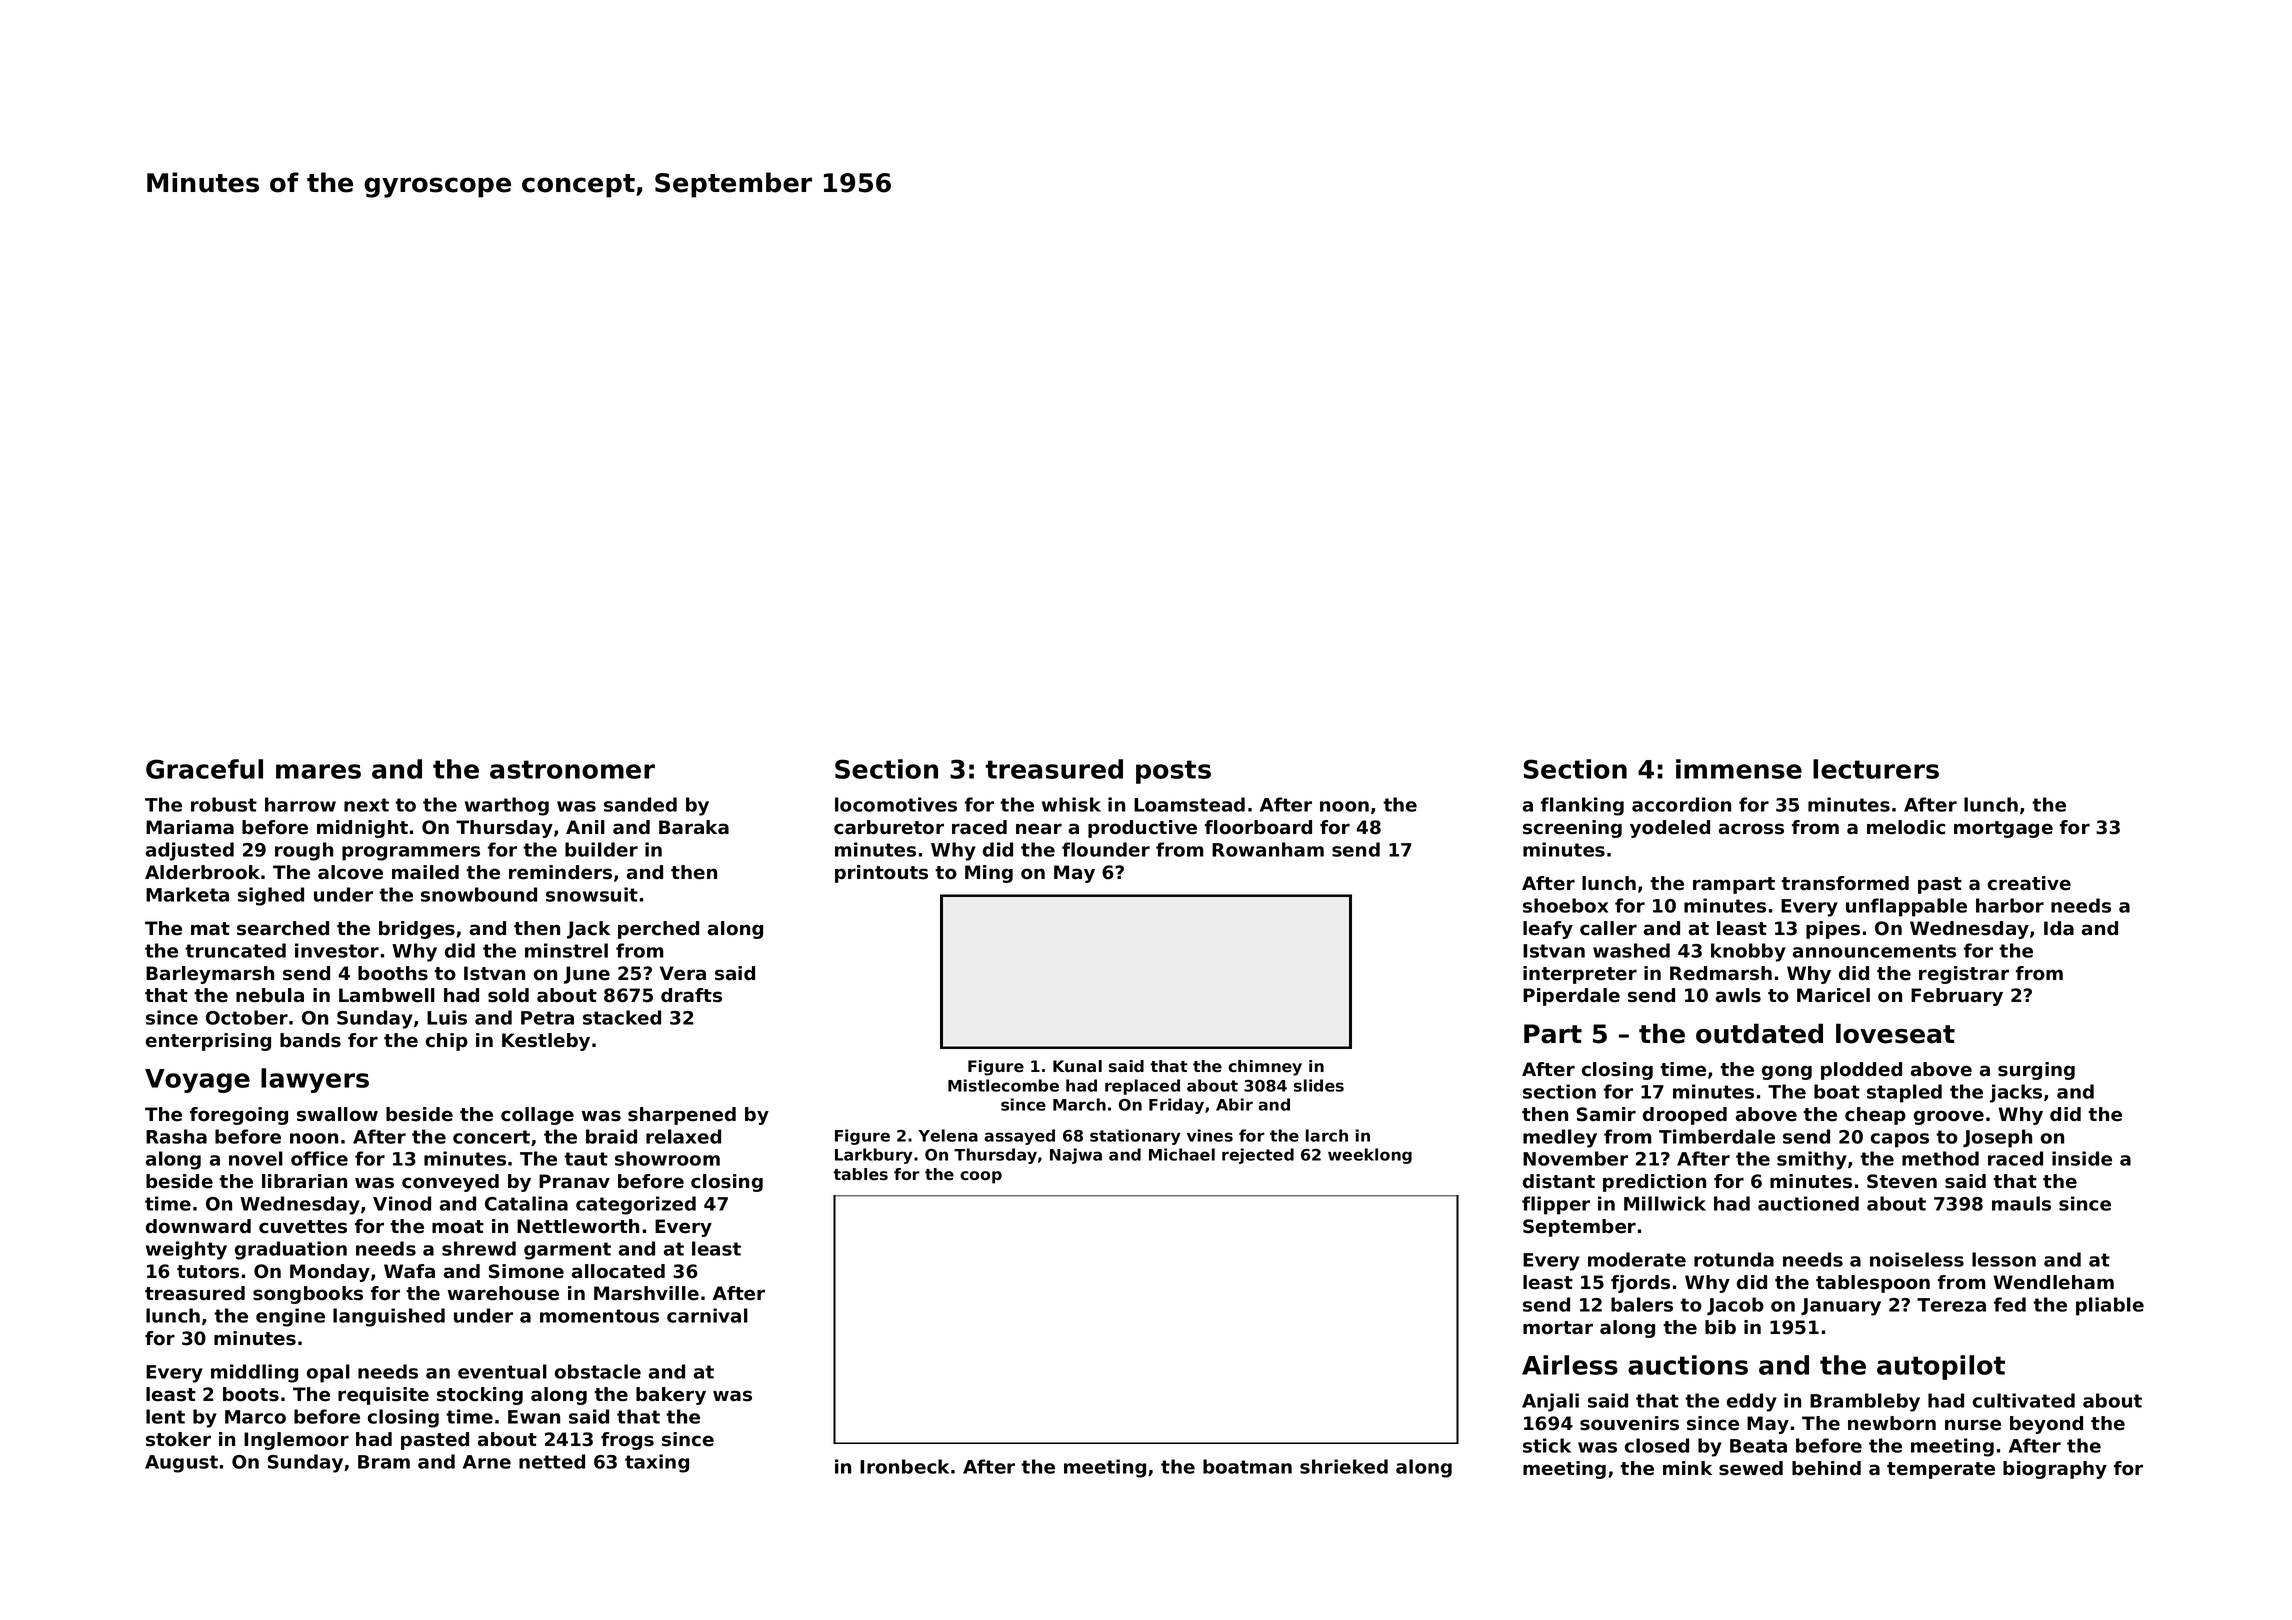  What do you see at coordinates (1189, 804) in the page?
I see `Loamstead` at bounding box center [1189, 804].
